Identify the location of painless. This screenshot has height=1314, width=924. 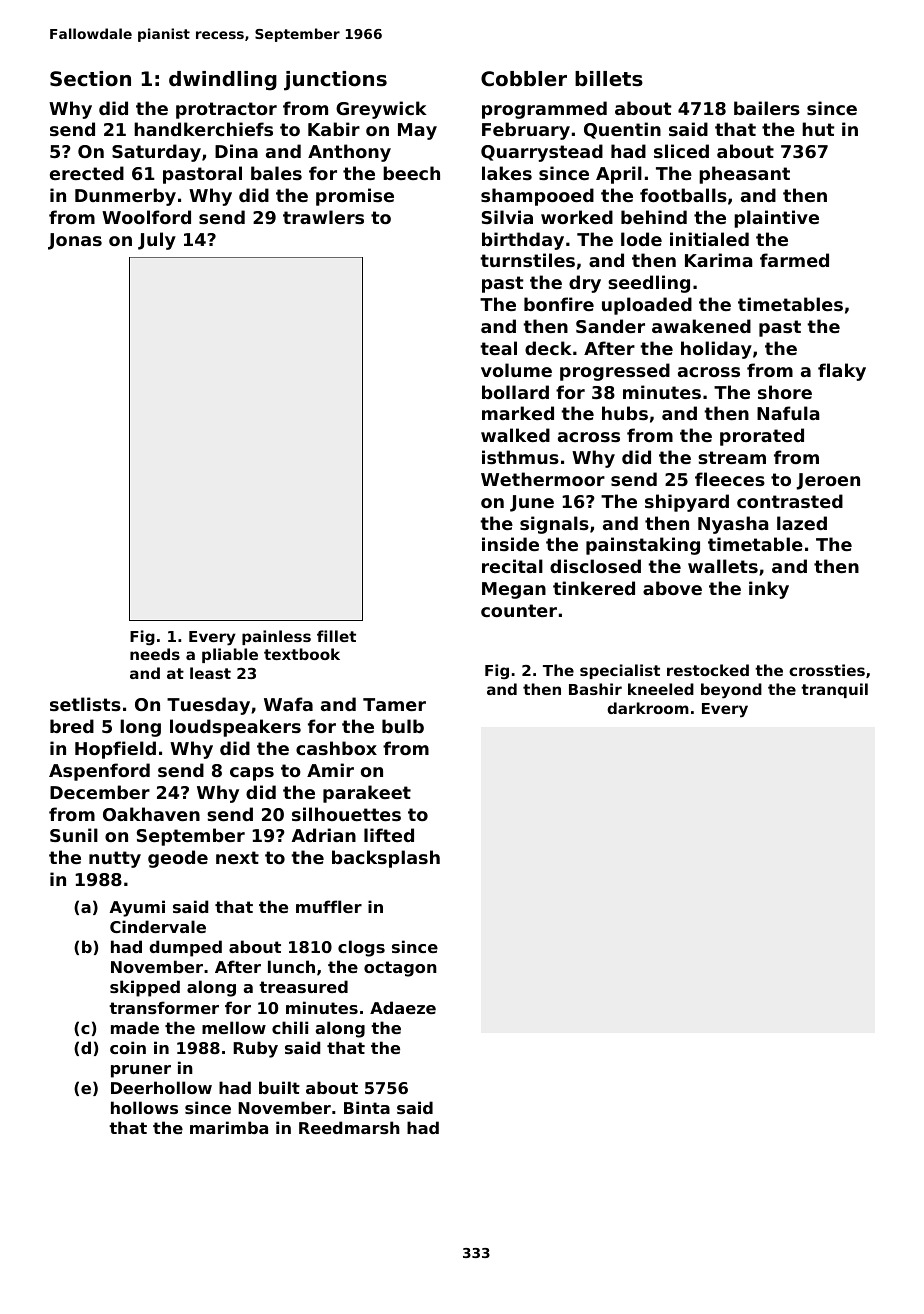
(276, 637).
